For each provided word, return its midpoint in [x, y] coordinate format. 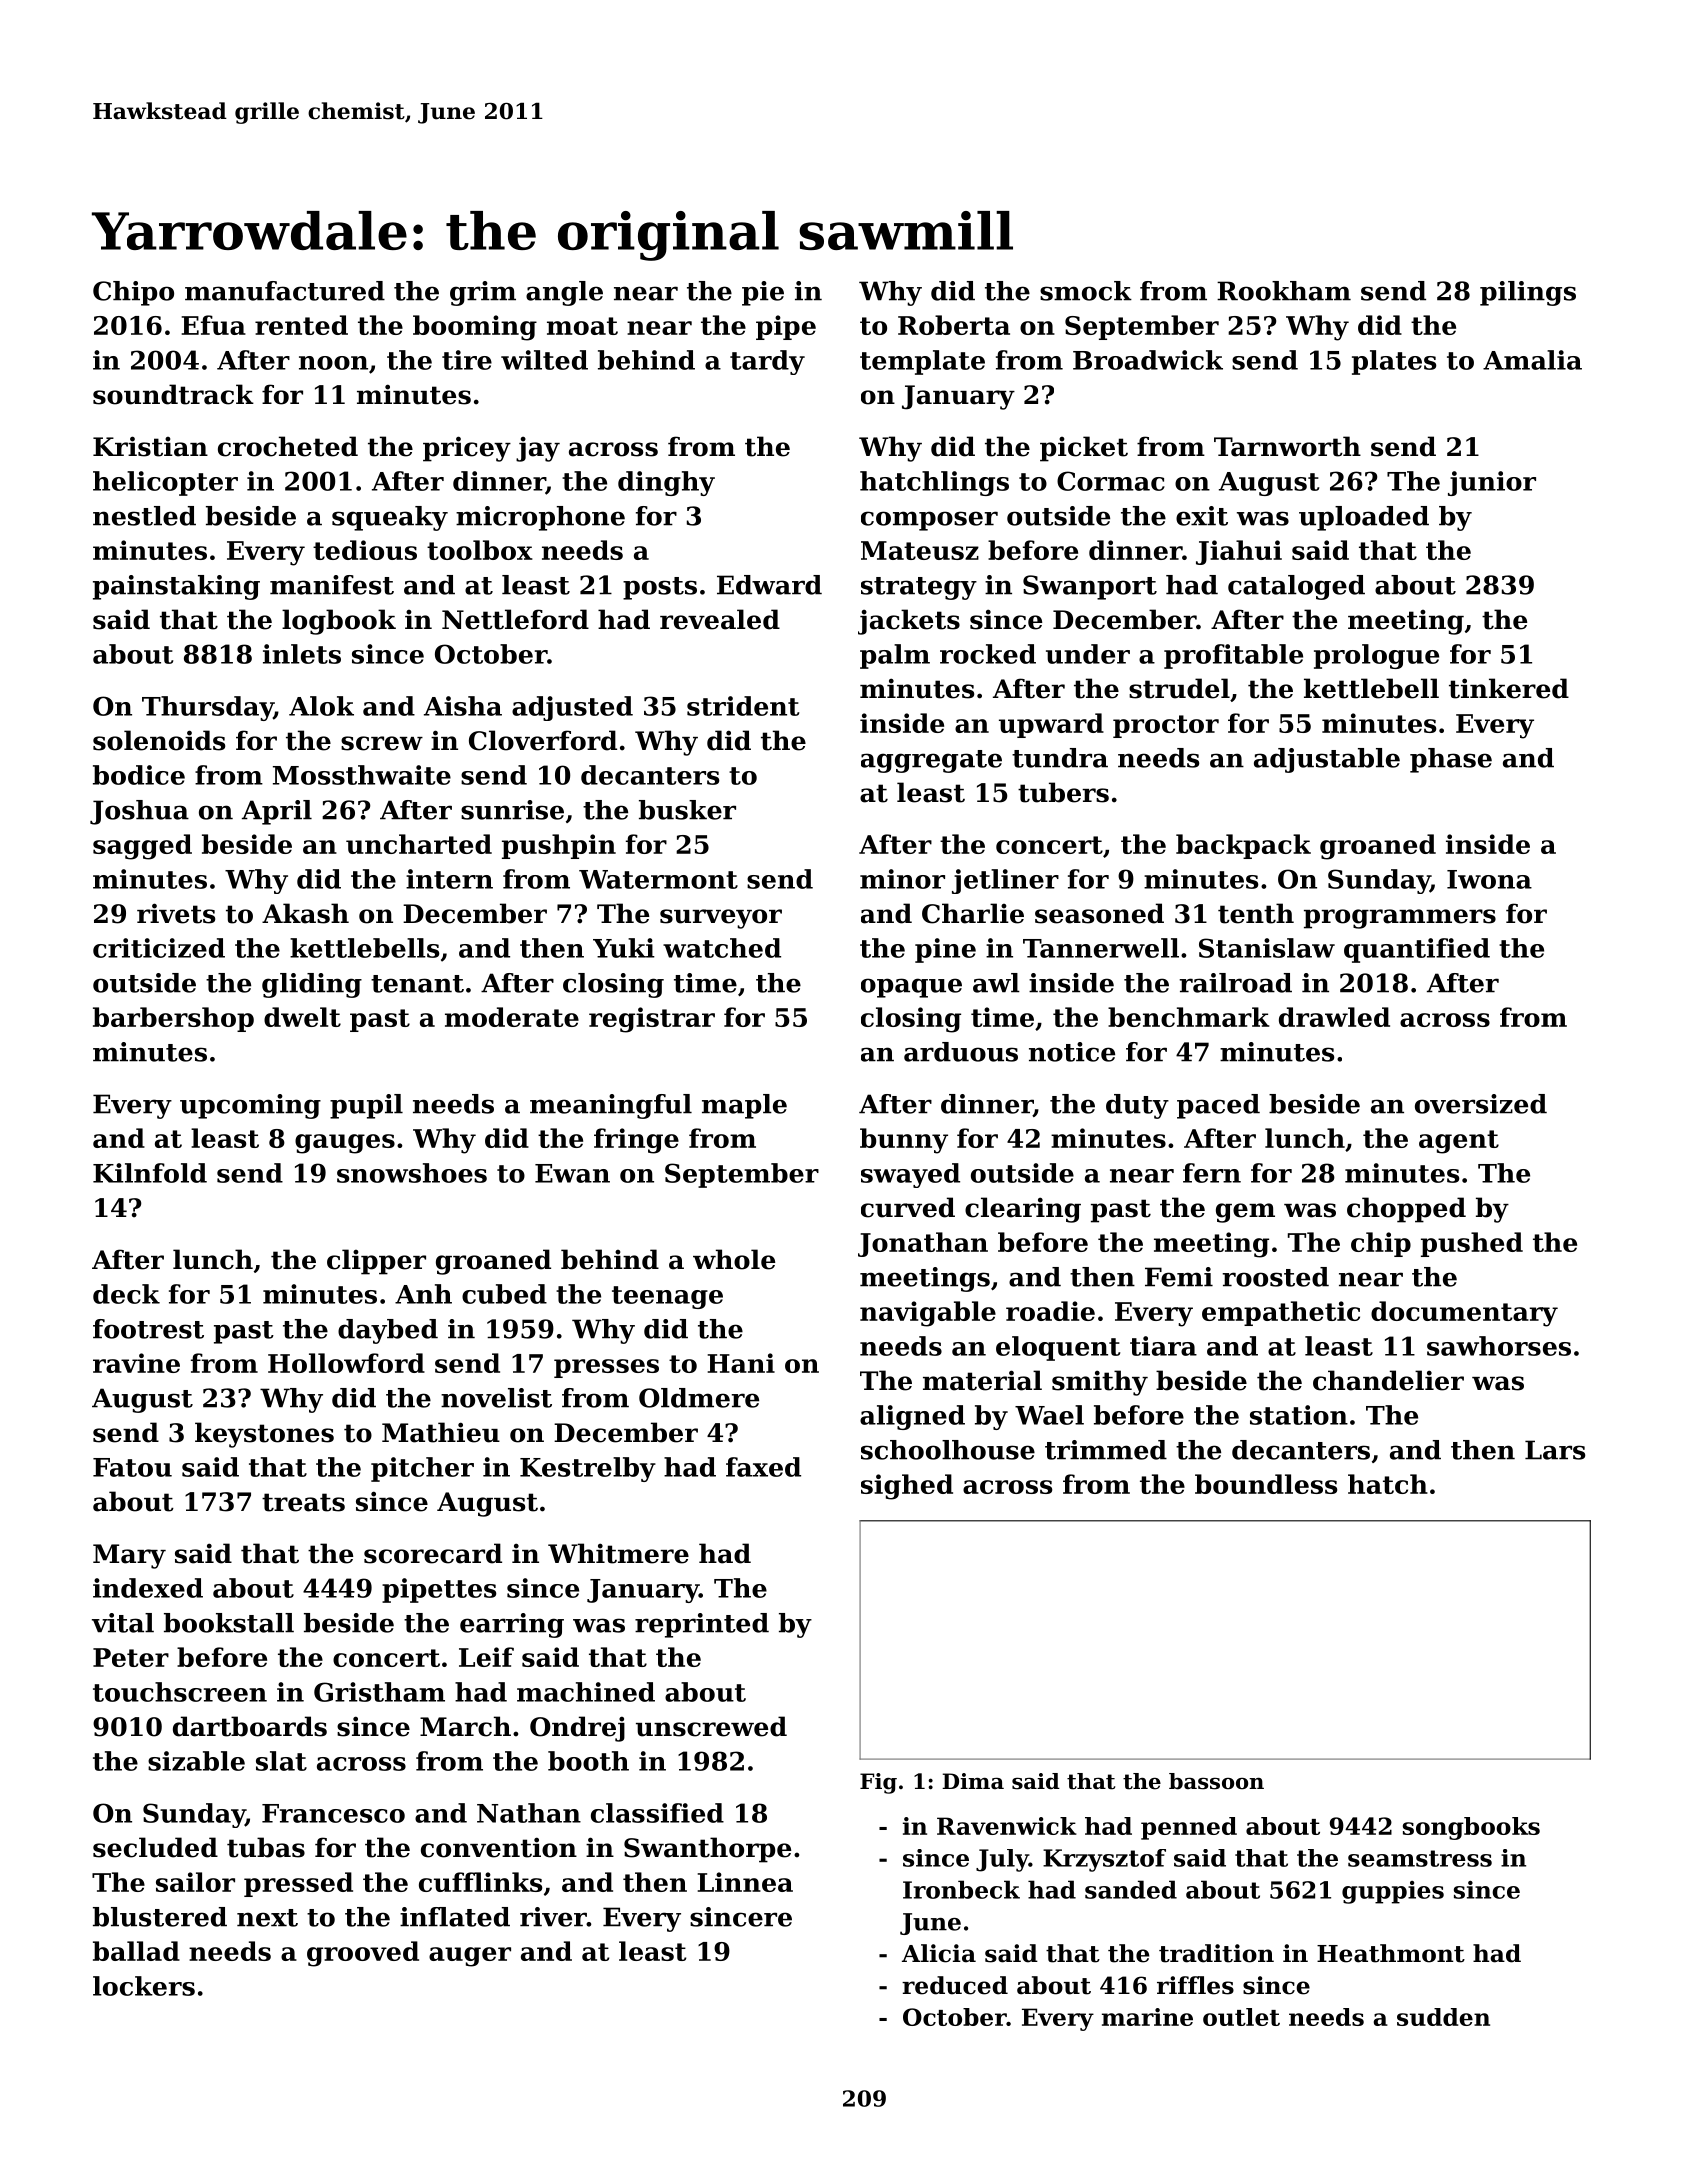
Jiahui [1239, 552]
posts [660, 588]
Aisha [463, 706]
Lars [1555, 1450]
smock [1086, 291]
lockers [144, 1986]
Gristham [379, 1692]
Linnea [745, 1882]
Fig [878, 1783]
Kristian [150, 446]
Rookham [1284, 291]
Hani [741, 1363]
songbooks [1471, 1828]
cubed [504, 1294]
